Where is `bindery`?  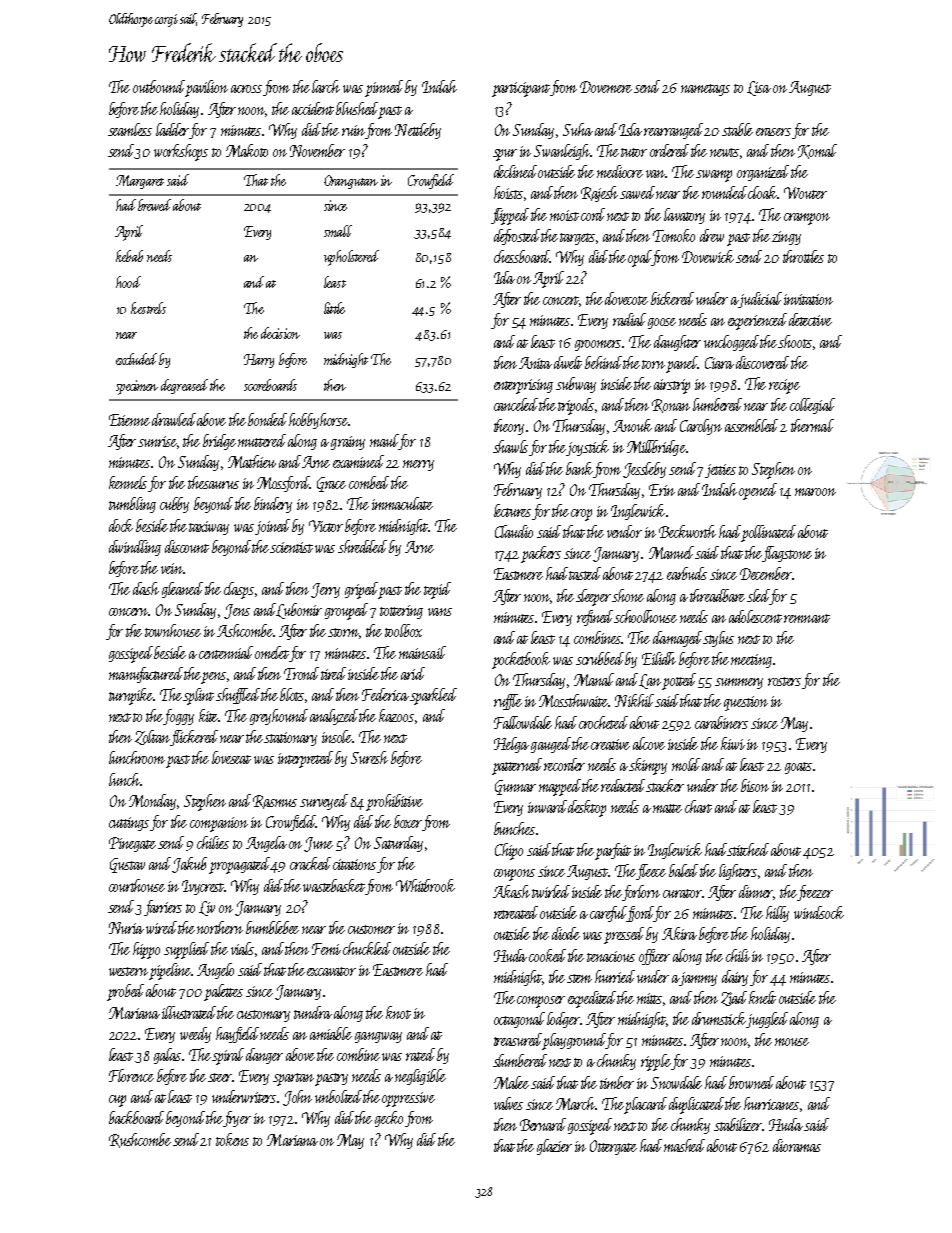 bindery is located at coordinates (273, 505).
